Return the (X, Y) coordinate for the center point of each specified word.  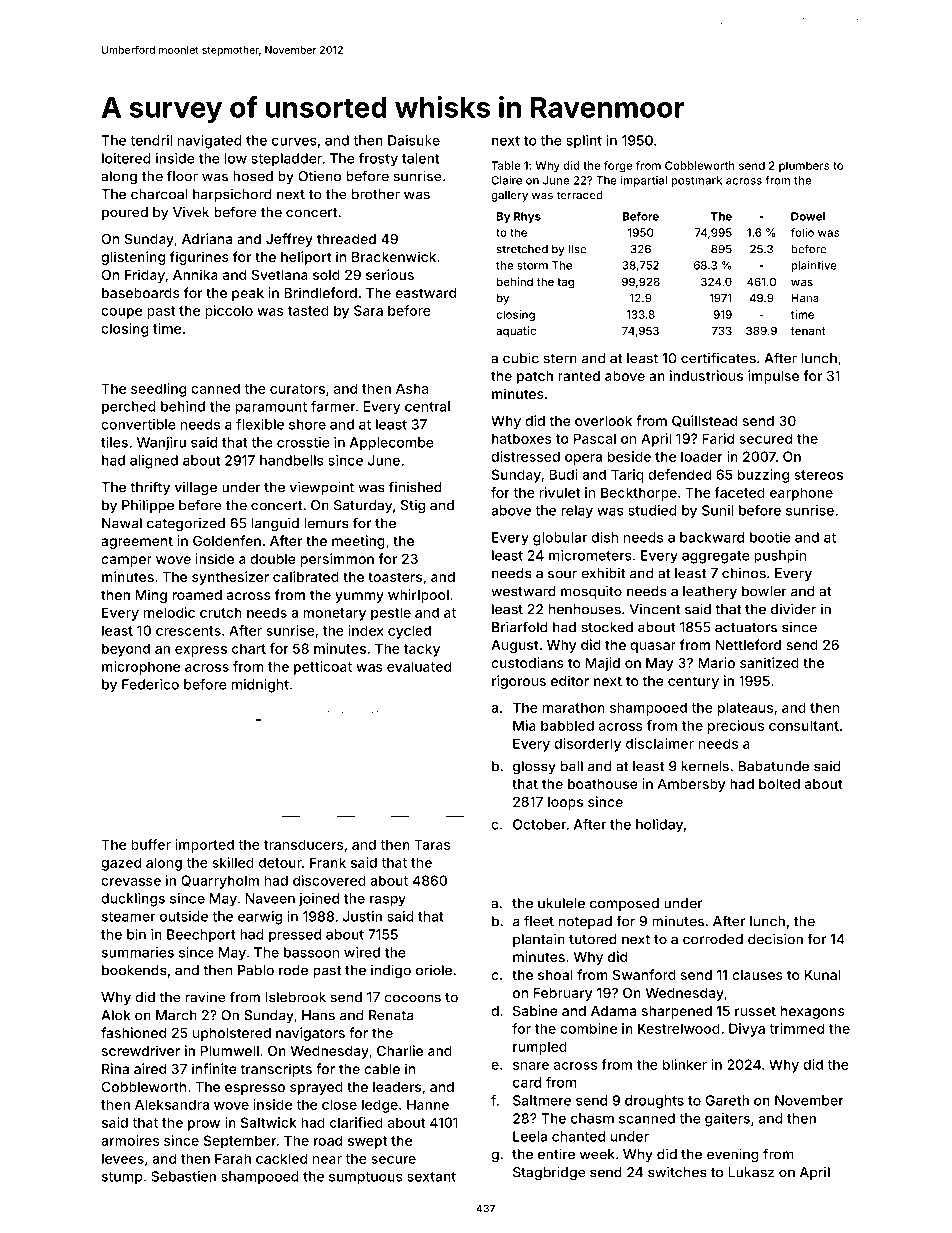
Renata (391, 1015)
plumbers (804, 166)
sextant (431, 1177)
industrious (706, 375)
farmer (333, 406)
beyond (126, 650)
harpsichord (232, 195)
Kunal (822, 975)
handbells (292, 460)
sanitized (769, 662)
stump (122, 1178)
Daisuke (414, 140)
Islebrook (296, 997)
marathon (574, 707)
